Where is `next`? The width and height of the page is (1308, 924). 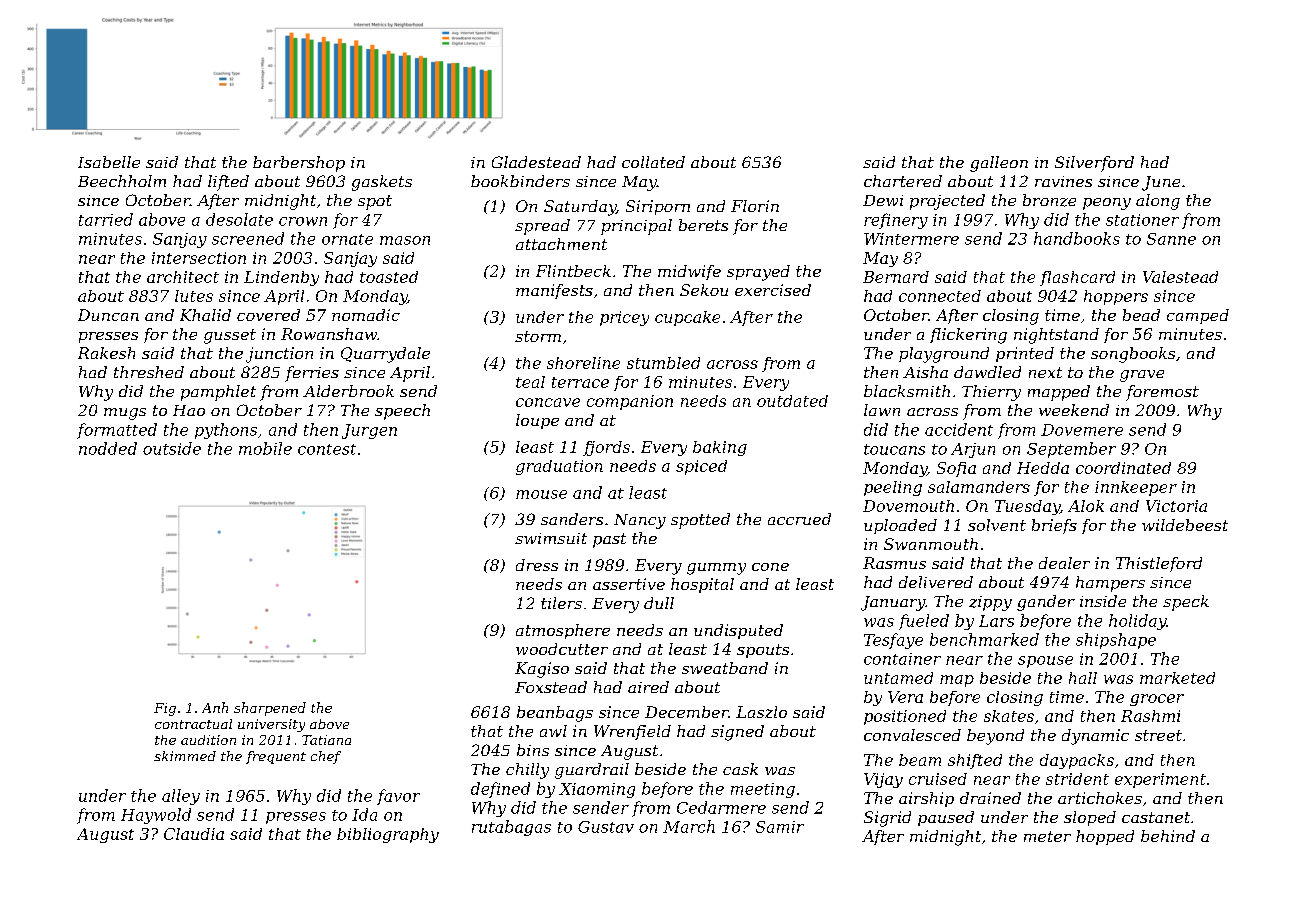
next is located at coordinates (1045, 372).
